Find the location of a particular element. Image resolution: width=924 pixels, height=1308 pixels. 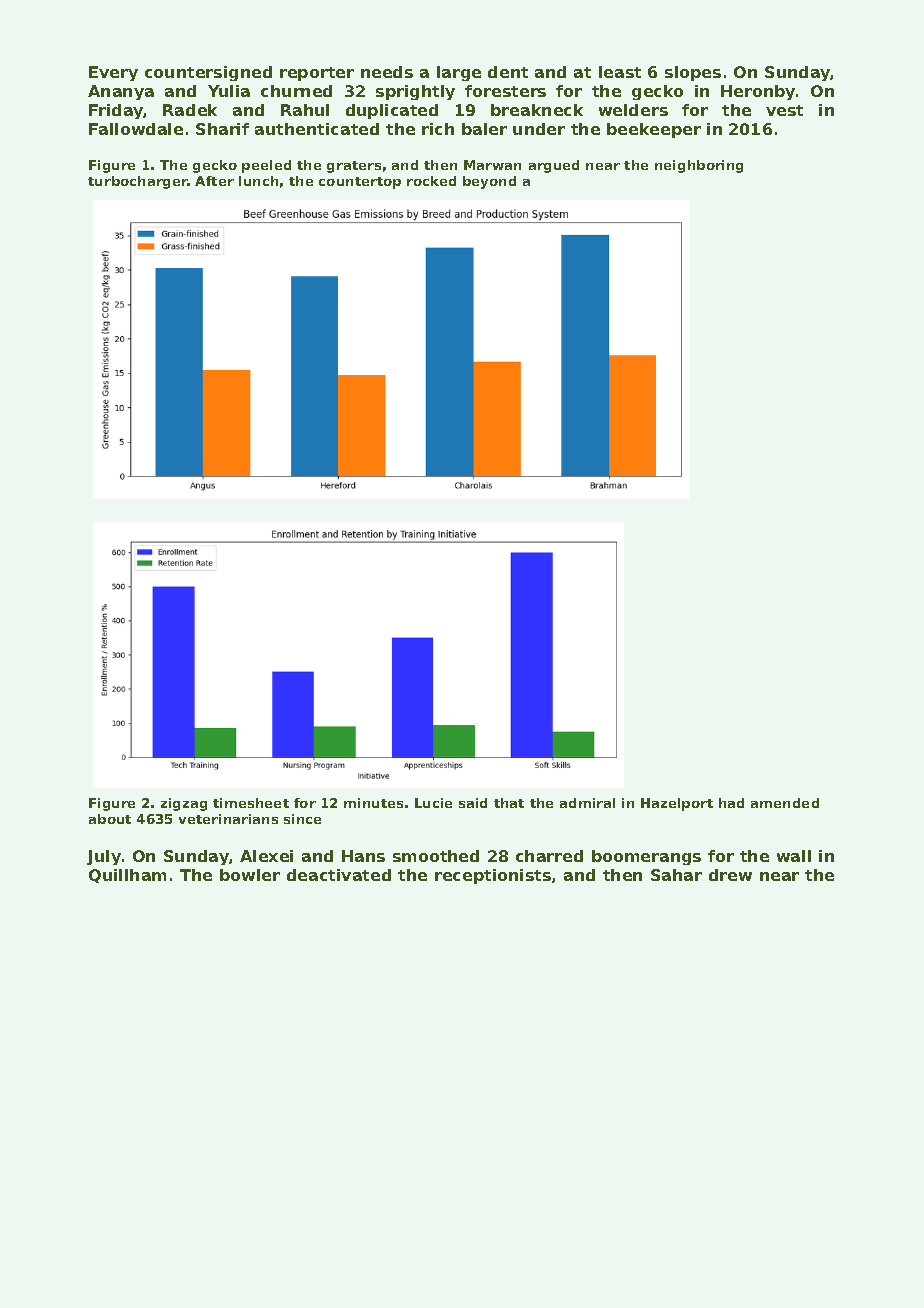

beyond is located at coordinates (489, 182).
